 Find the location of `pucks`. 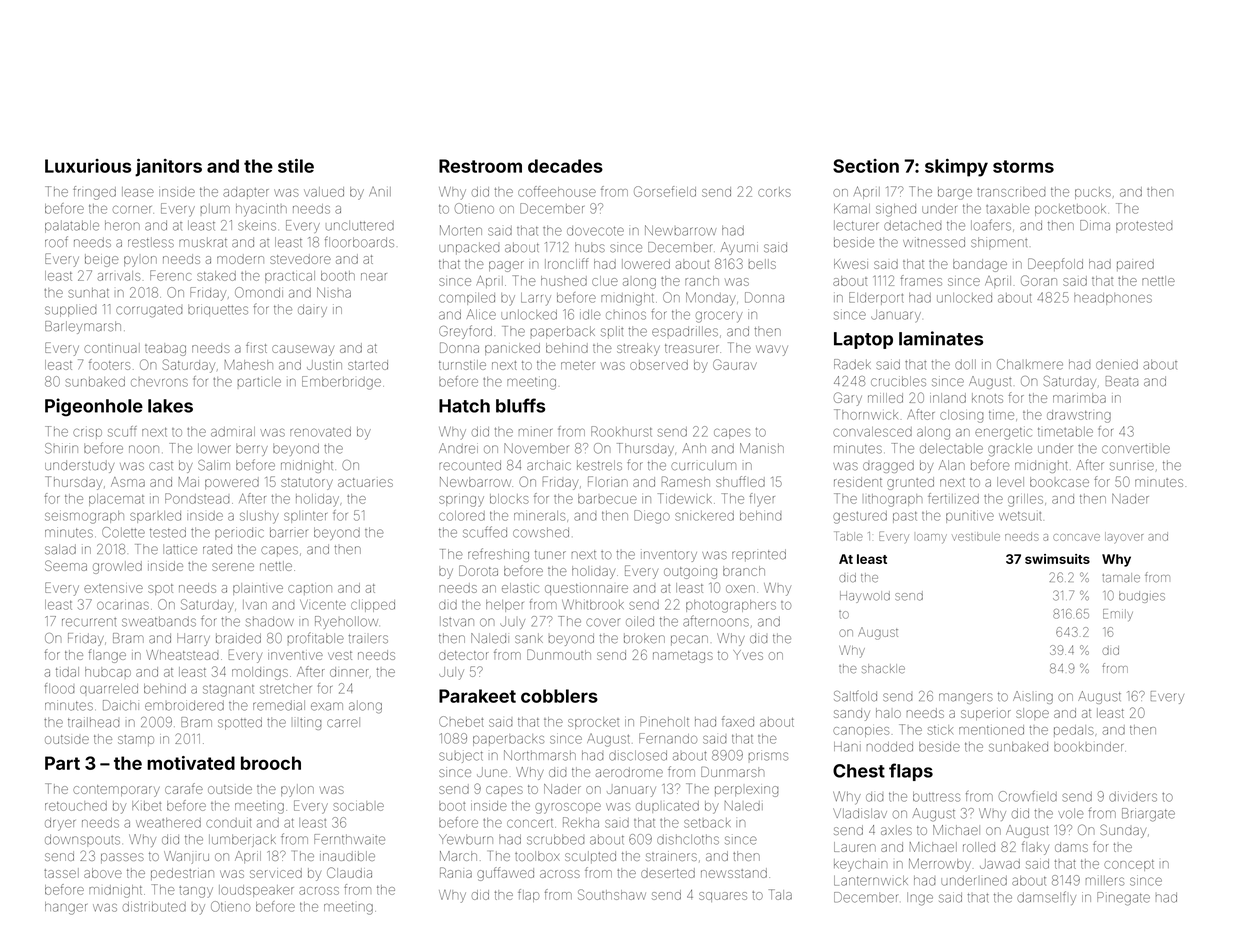

pucks is located at coordinates (1093, 193).
